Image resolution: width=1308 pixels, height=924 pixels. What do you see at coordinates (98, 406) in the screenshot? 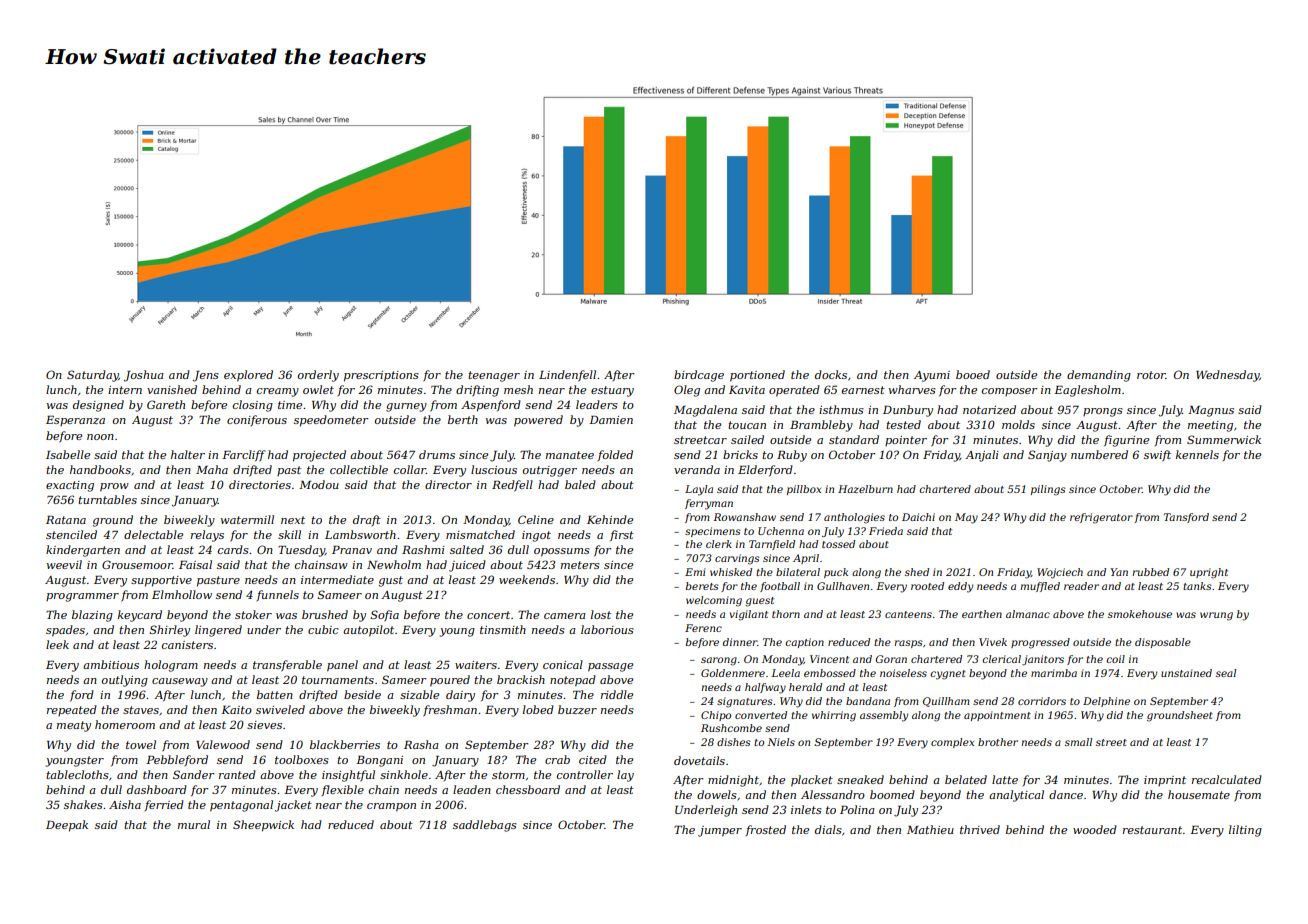
I see `designed` at bounding box center [98, 406].
